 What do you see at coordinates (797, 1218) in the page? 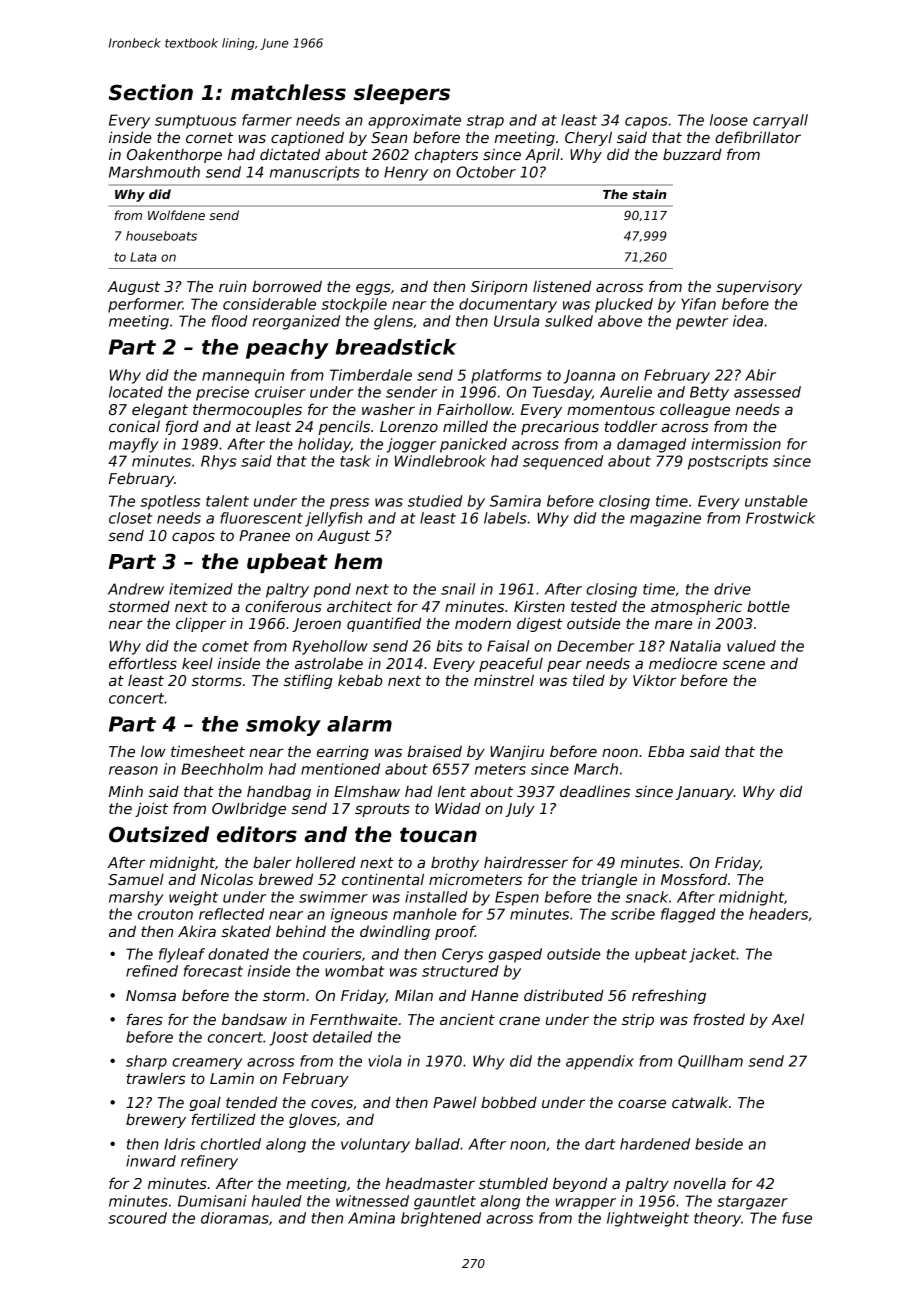
I see `fuse` at bounding box center [797, 1218].
